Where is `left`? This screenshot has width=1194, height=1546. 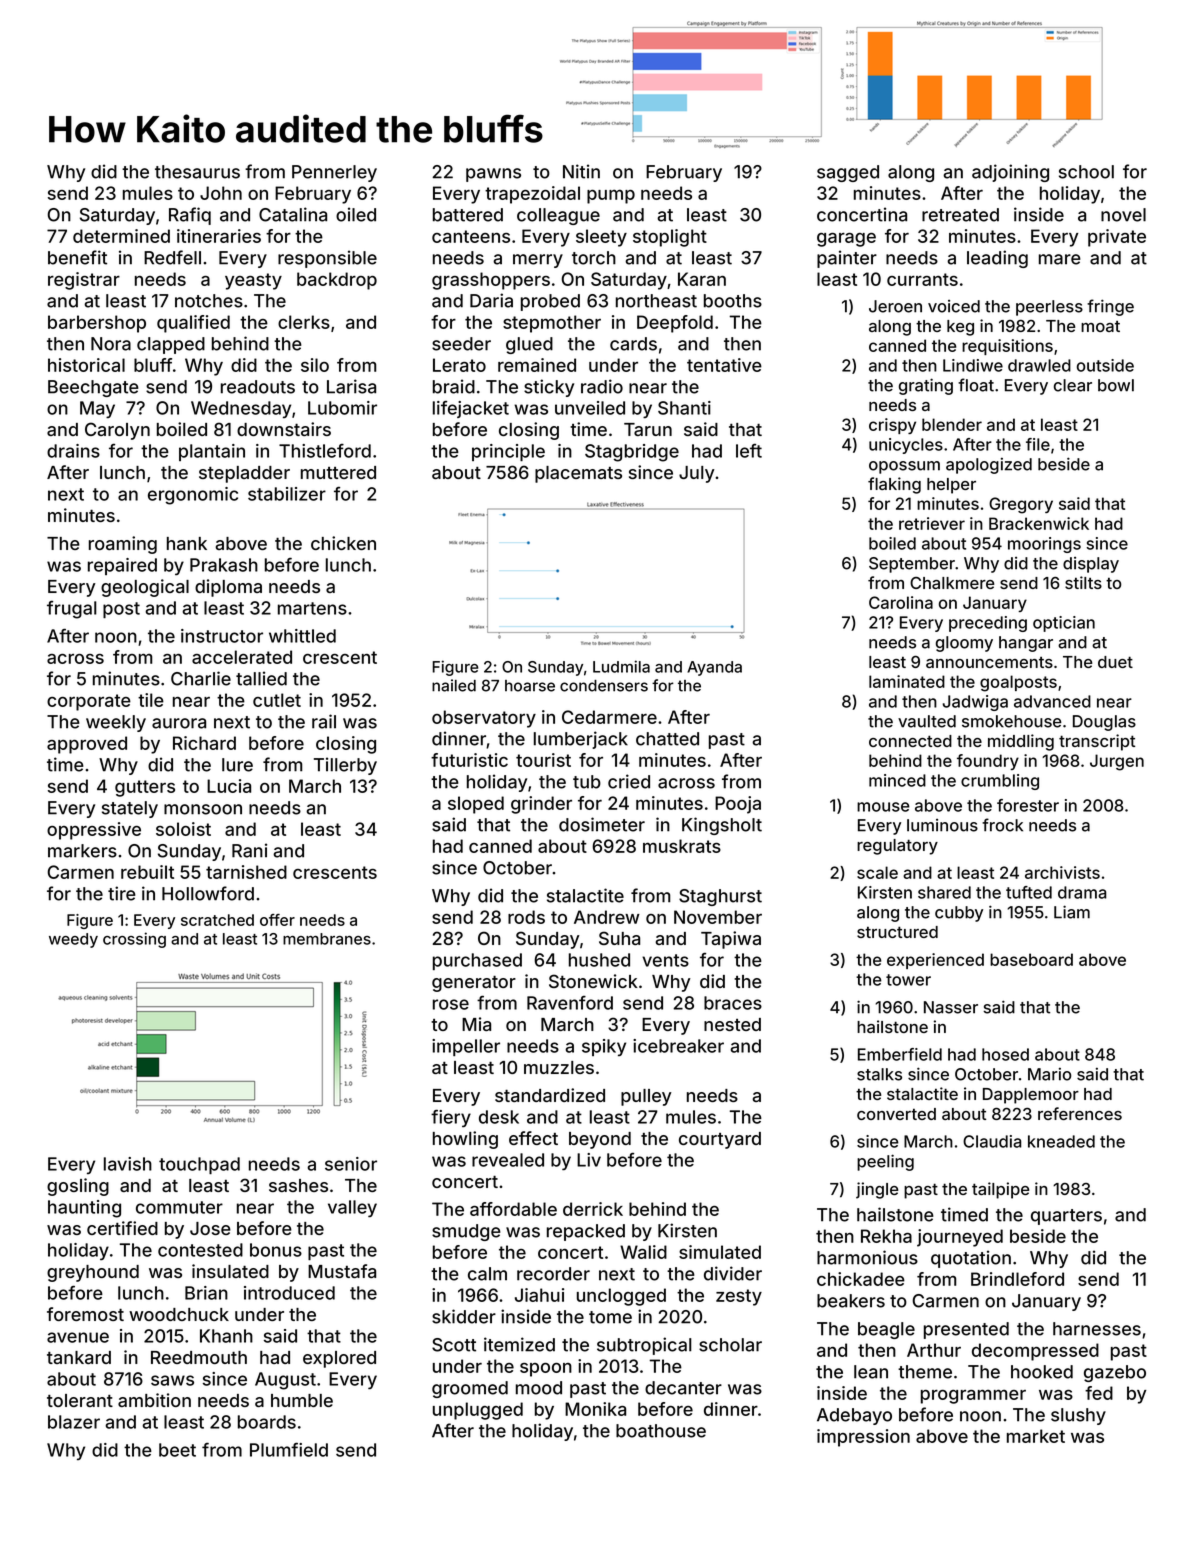 left is located at coordinates (749, 451).
